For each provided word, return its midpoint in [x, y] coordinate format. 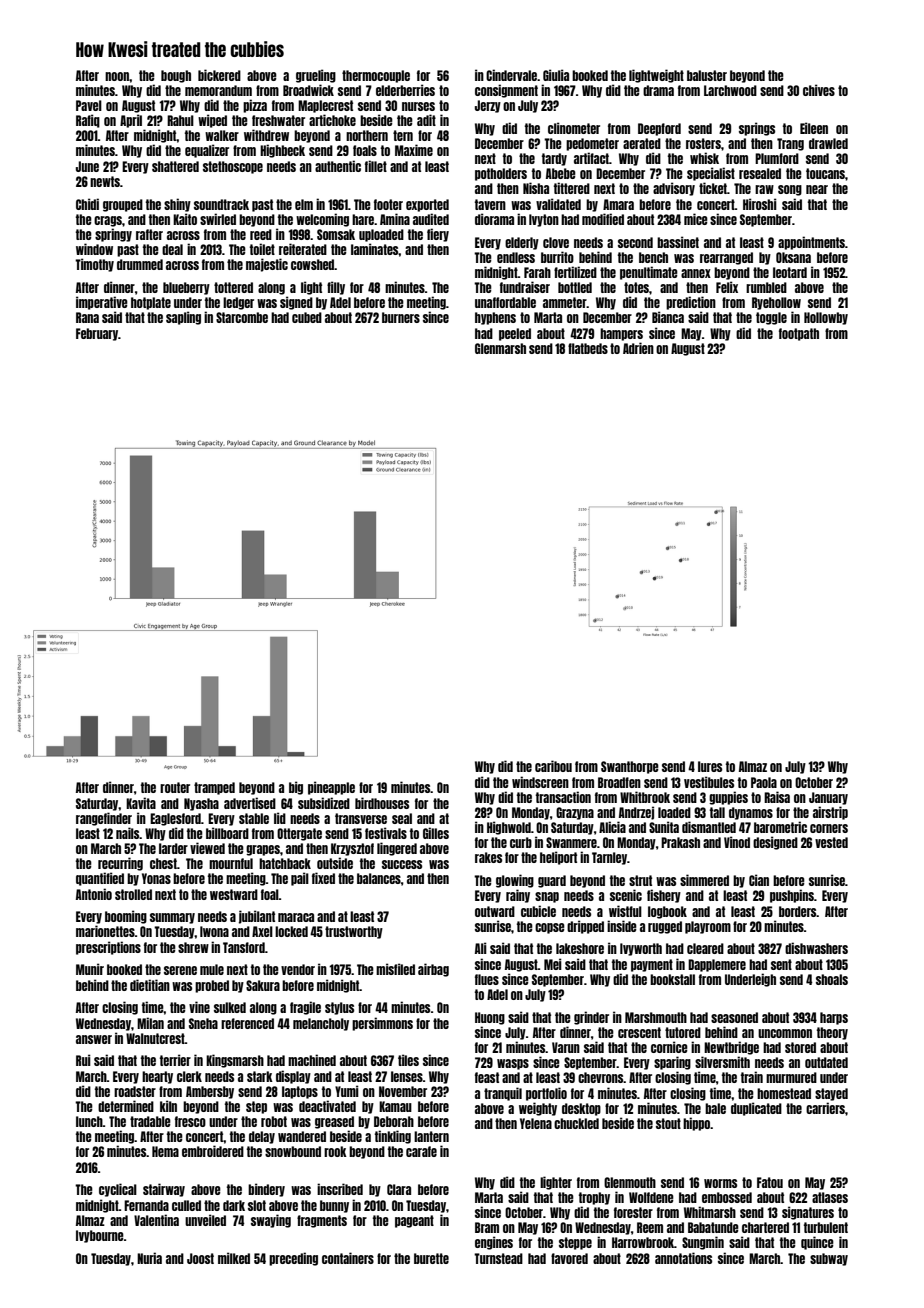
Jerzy [488, 106]
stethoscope [233, 167]
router [175, 787]
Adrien [638, 348]
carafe [421, 1151]
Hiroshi [760, 204]
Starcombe [242, 317]
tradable [150, 1121]
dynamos [751, 813]
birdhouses [382, 803]
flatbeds [588, 348]
